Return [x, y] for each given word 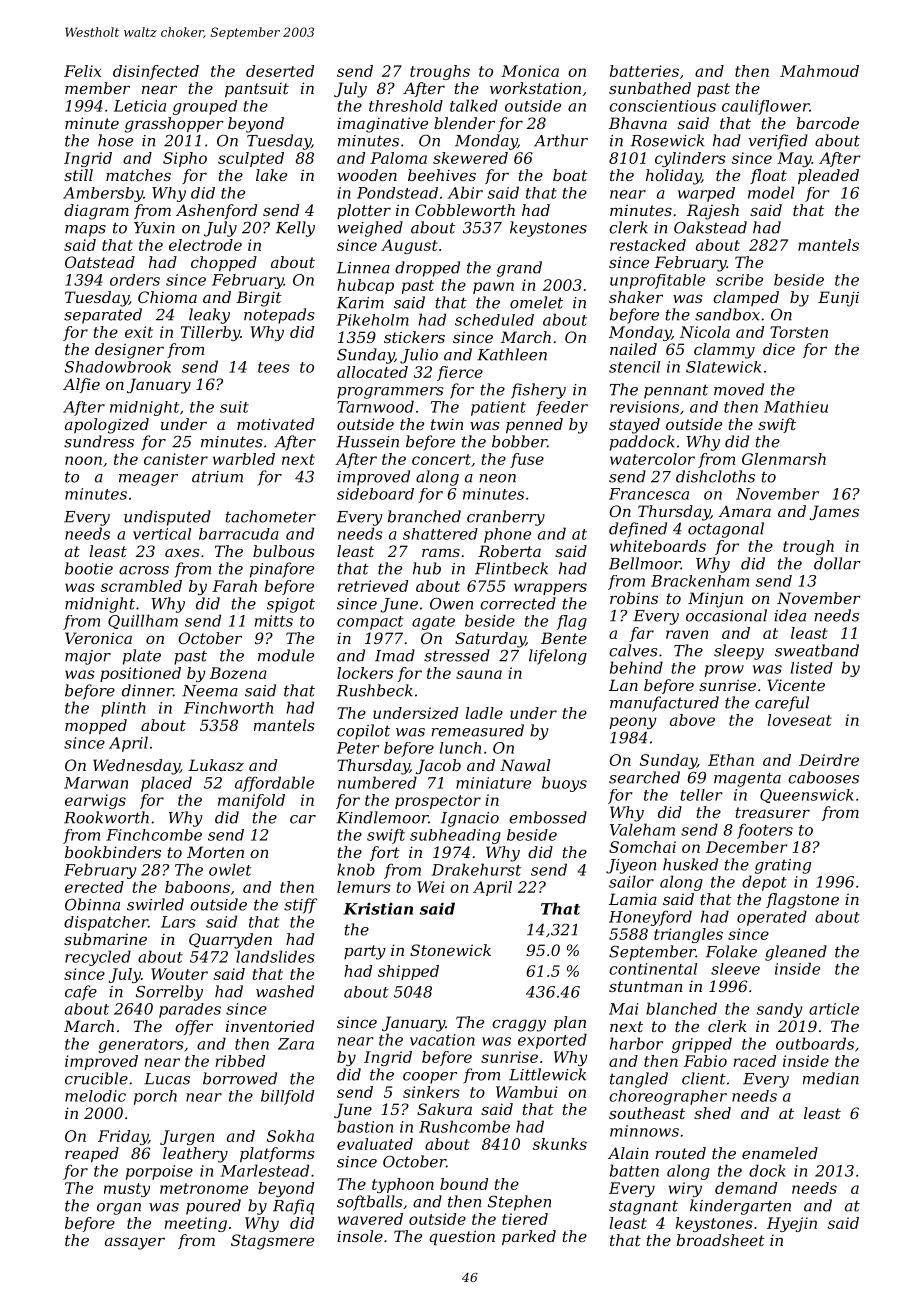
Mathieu [796, 407]
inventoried [270, 1026]
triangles [688, 935]
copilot [363, 732]
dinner [147, 690]
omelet [536, 302]
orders [135, 280]
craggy [519, 1025]
